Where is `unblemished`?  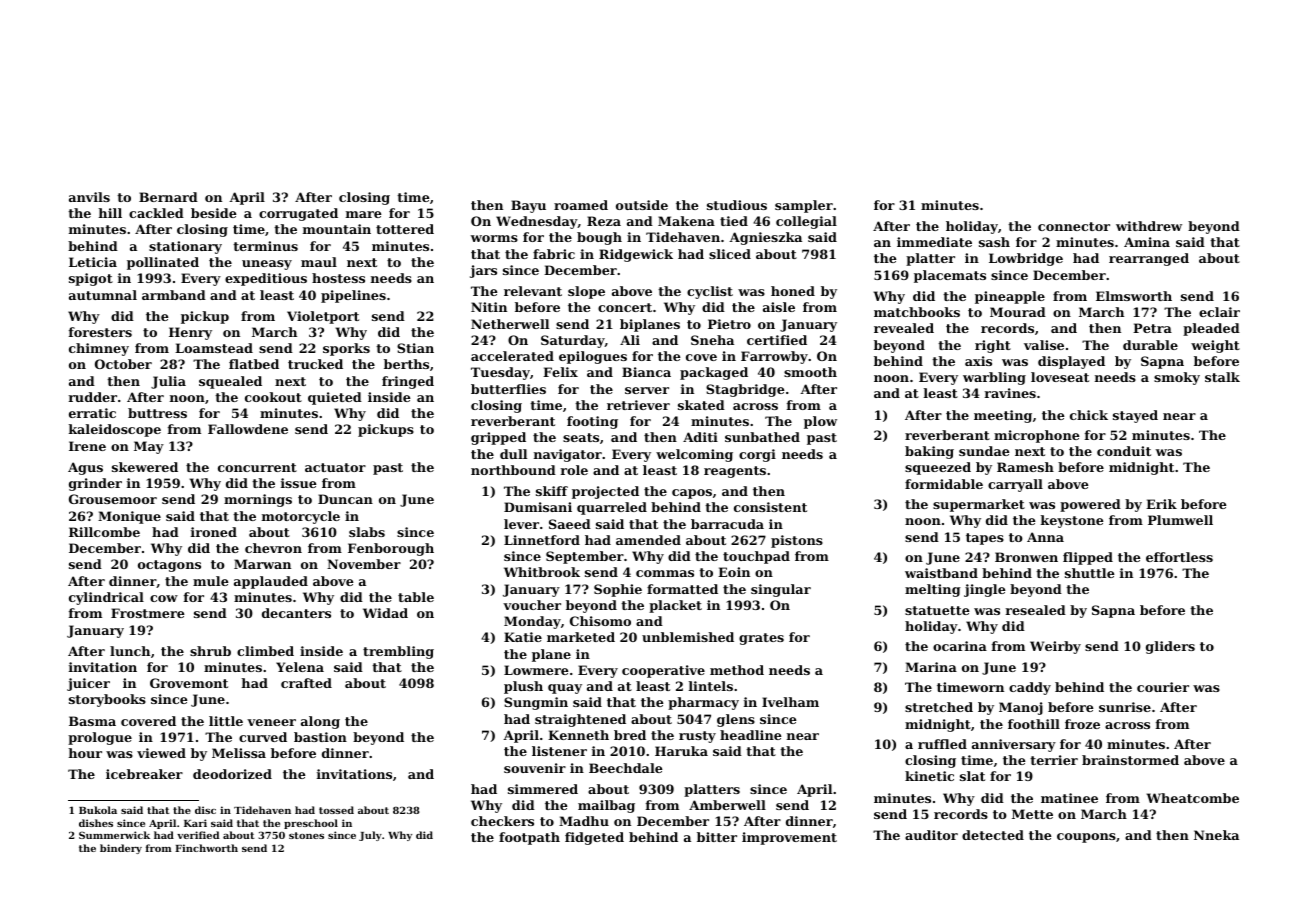 unblemished is located at coordinates (688, 637).
